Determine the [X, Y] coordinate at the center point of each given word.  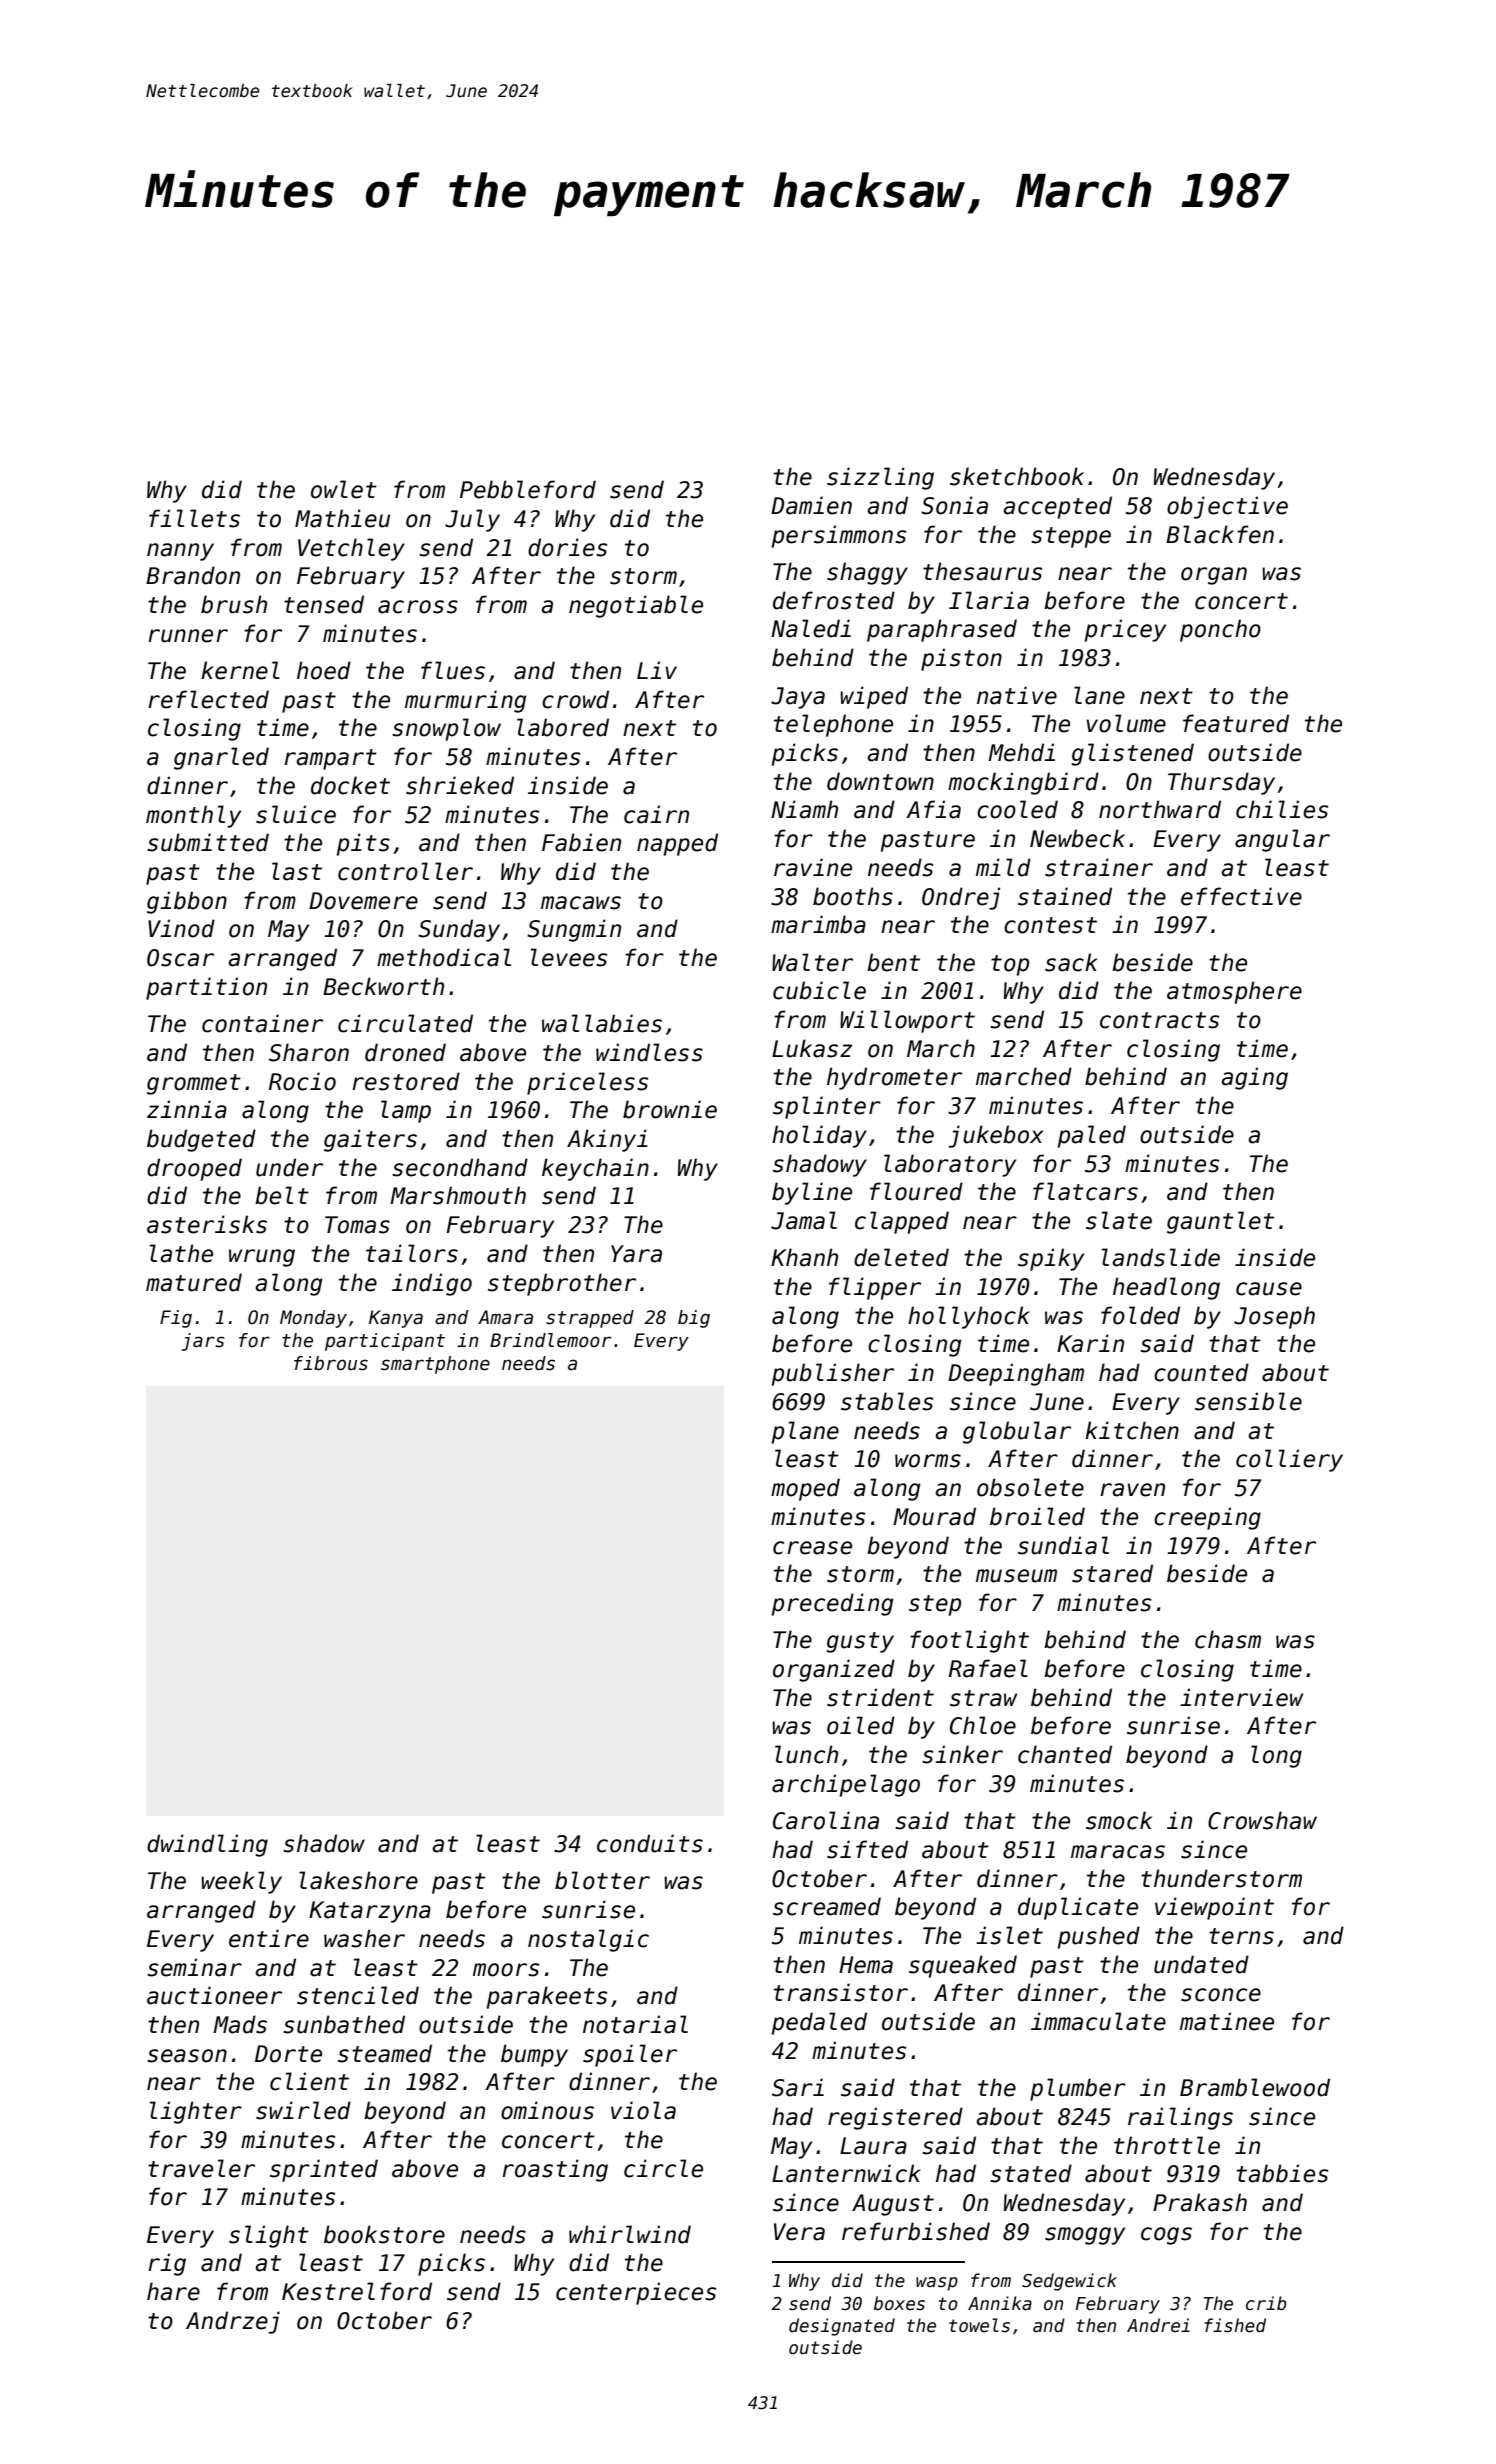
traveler [201, 2168]
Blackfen [1220, 534]
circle [663, 2168]
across [418, 607]
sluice [296, 814]
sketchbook [1017, 476]
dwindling [207, 1845]
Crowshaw [1262, 1820]
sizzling [880, 478]
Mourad [934, 1516]
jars [203, 1342]
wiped [874, 697]
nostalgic [588, 1940]
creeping [1207, 1518]
